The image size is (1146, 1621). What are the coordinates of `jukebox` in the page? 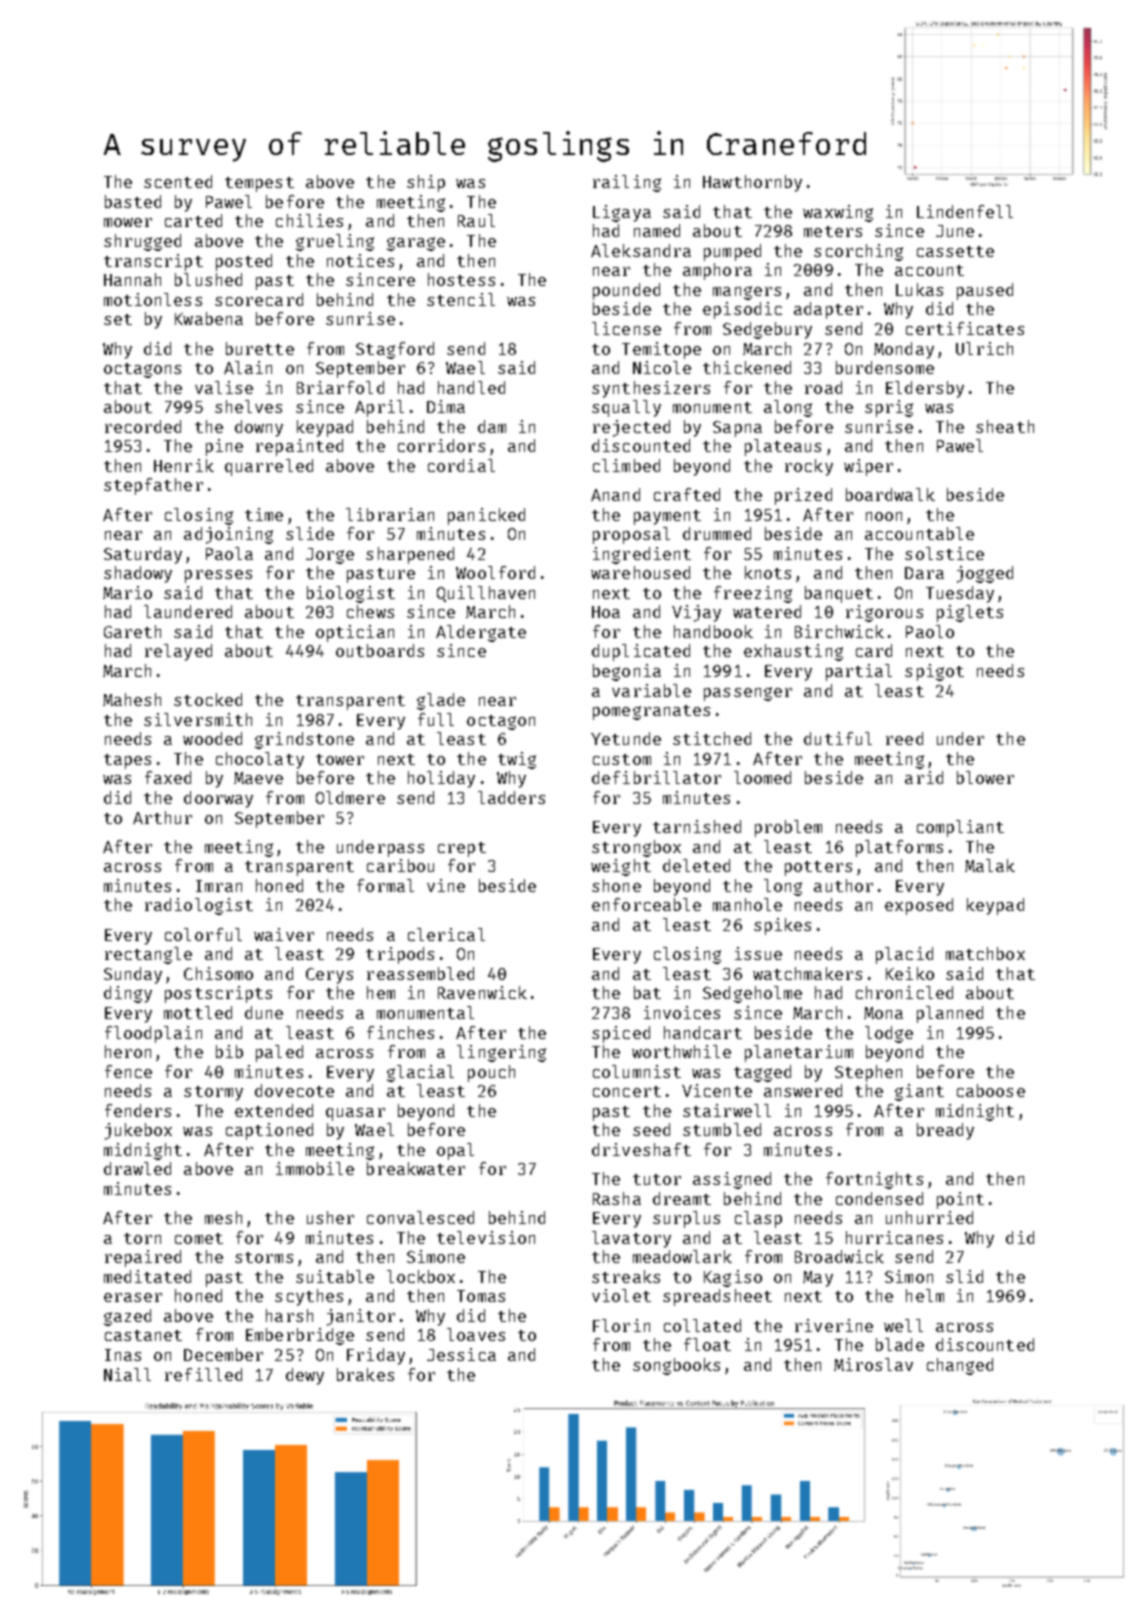 It's located at (138, 1131).
